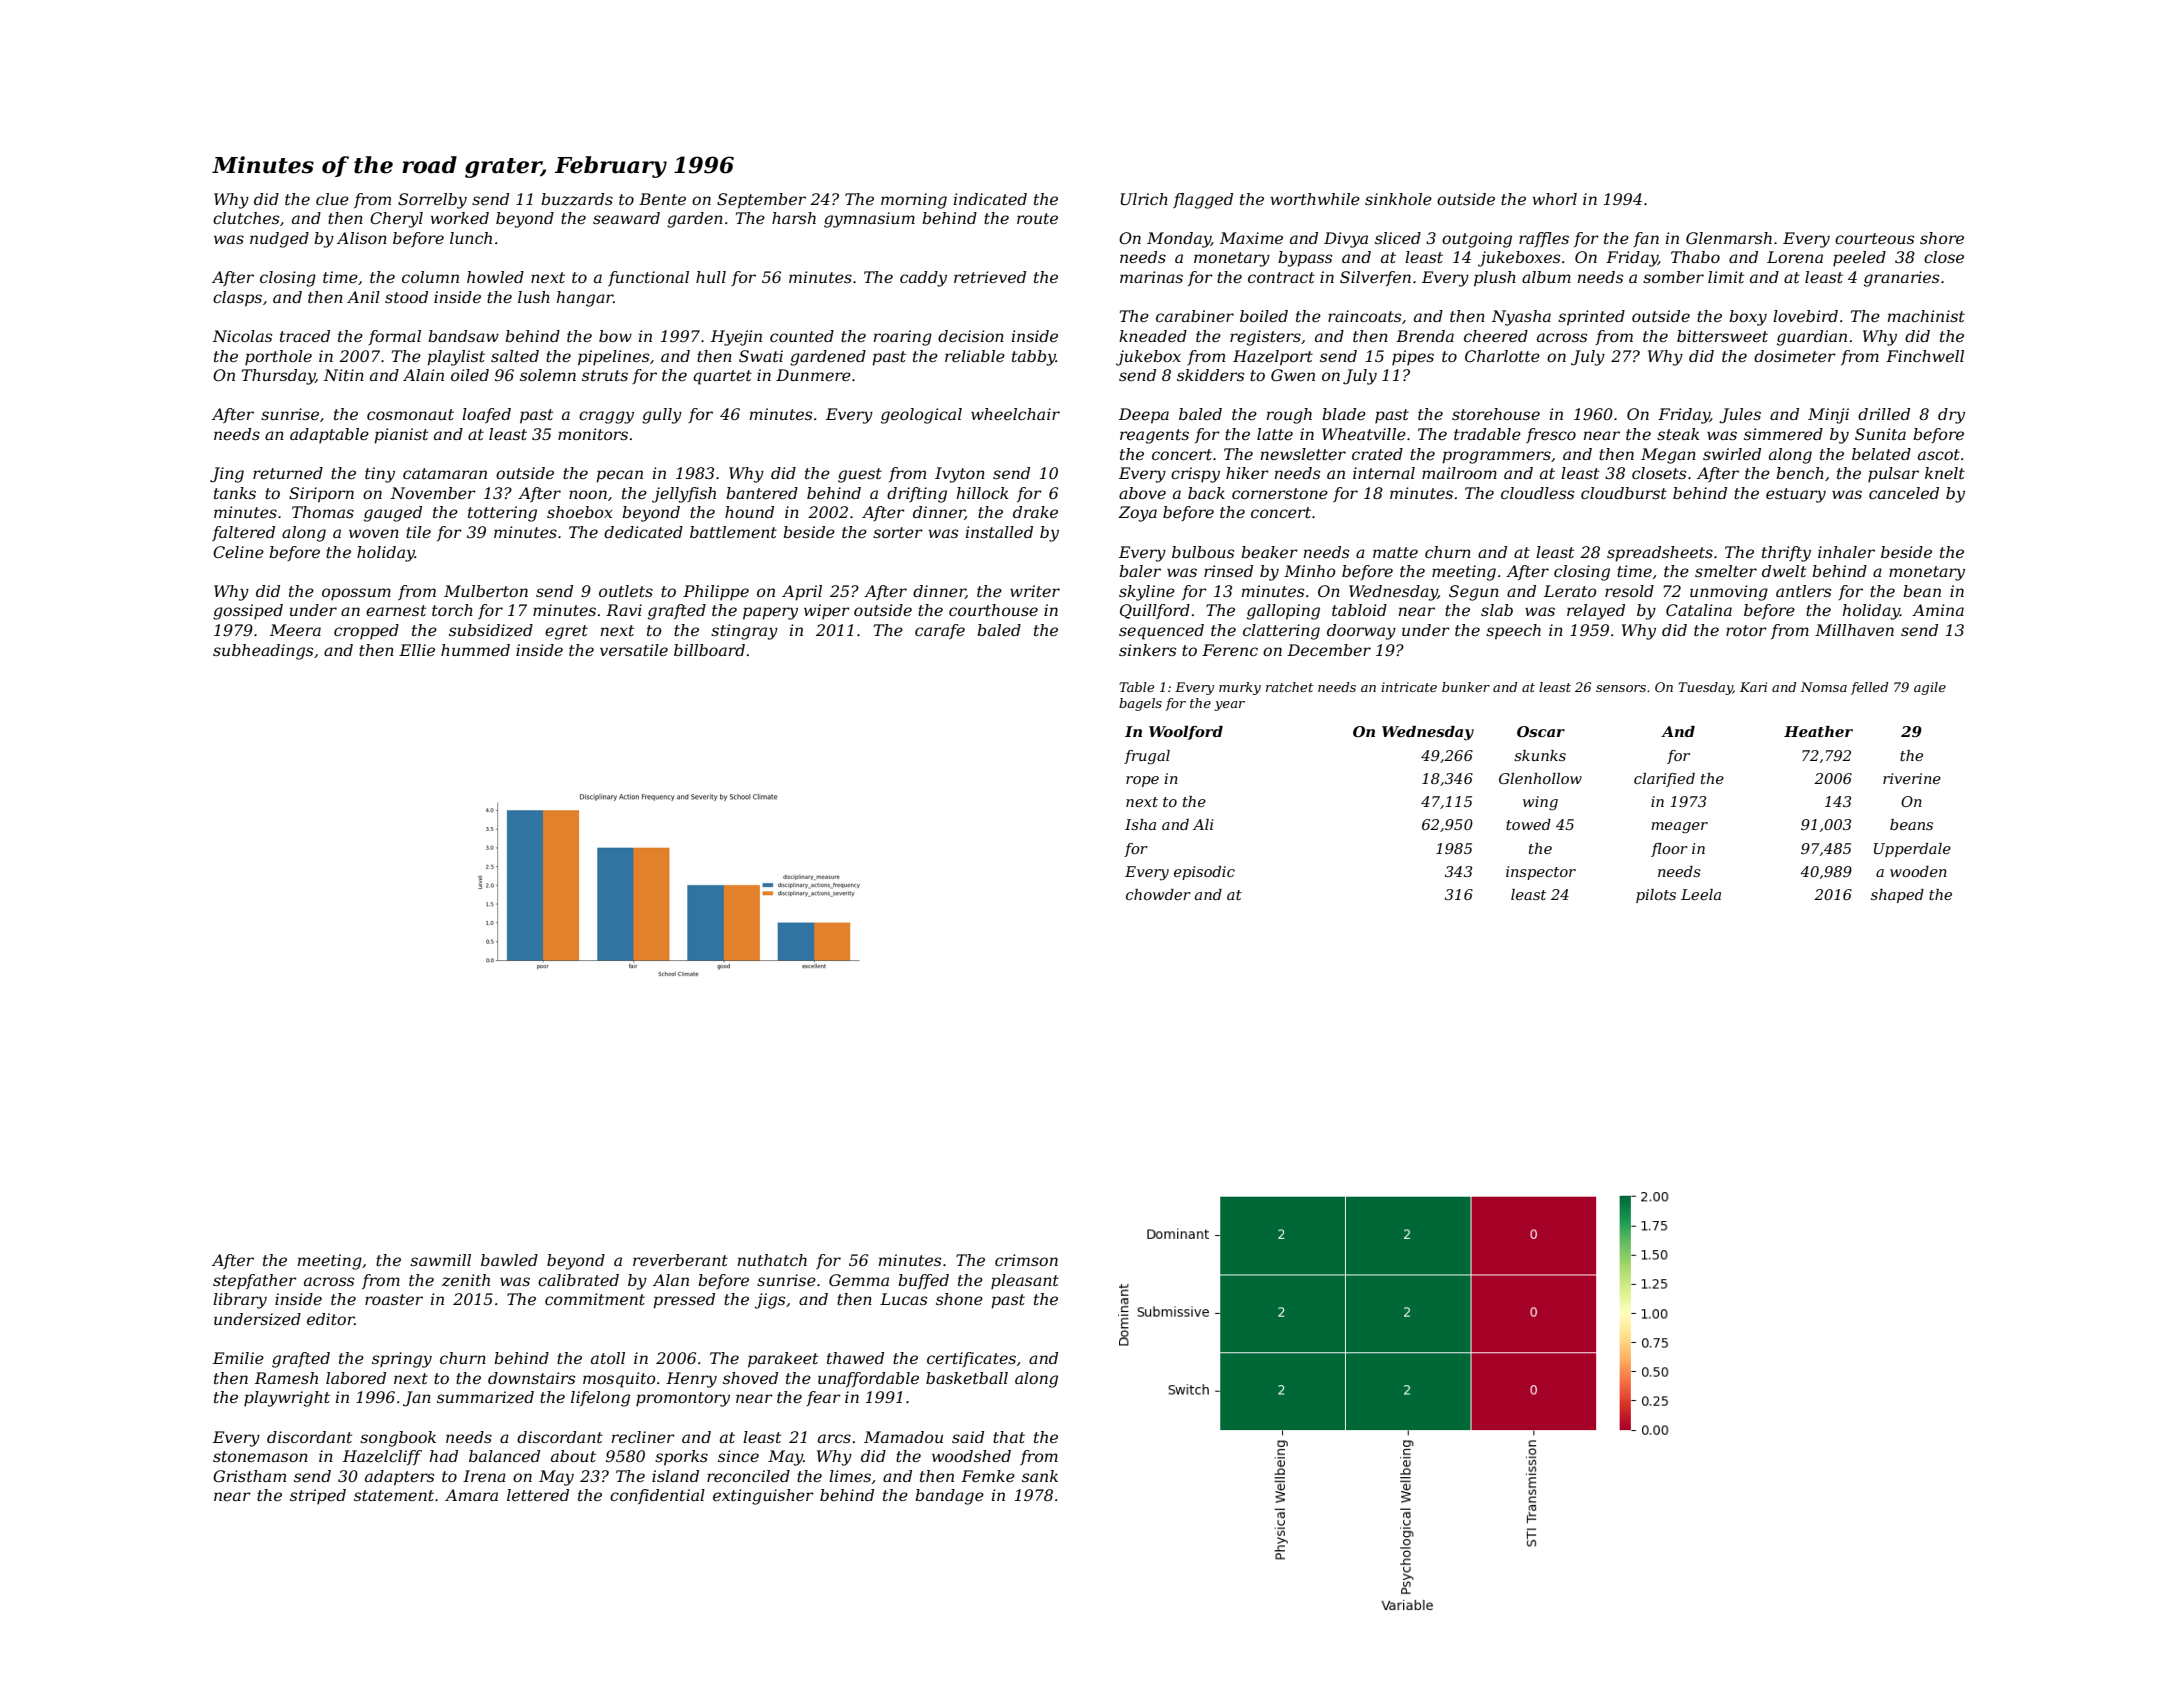 The image size is (2178, 1683). Describe the element at coordinates (1025, 1281) in the page. I see `pleasant` at that location.
